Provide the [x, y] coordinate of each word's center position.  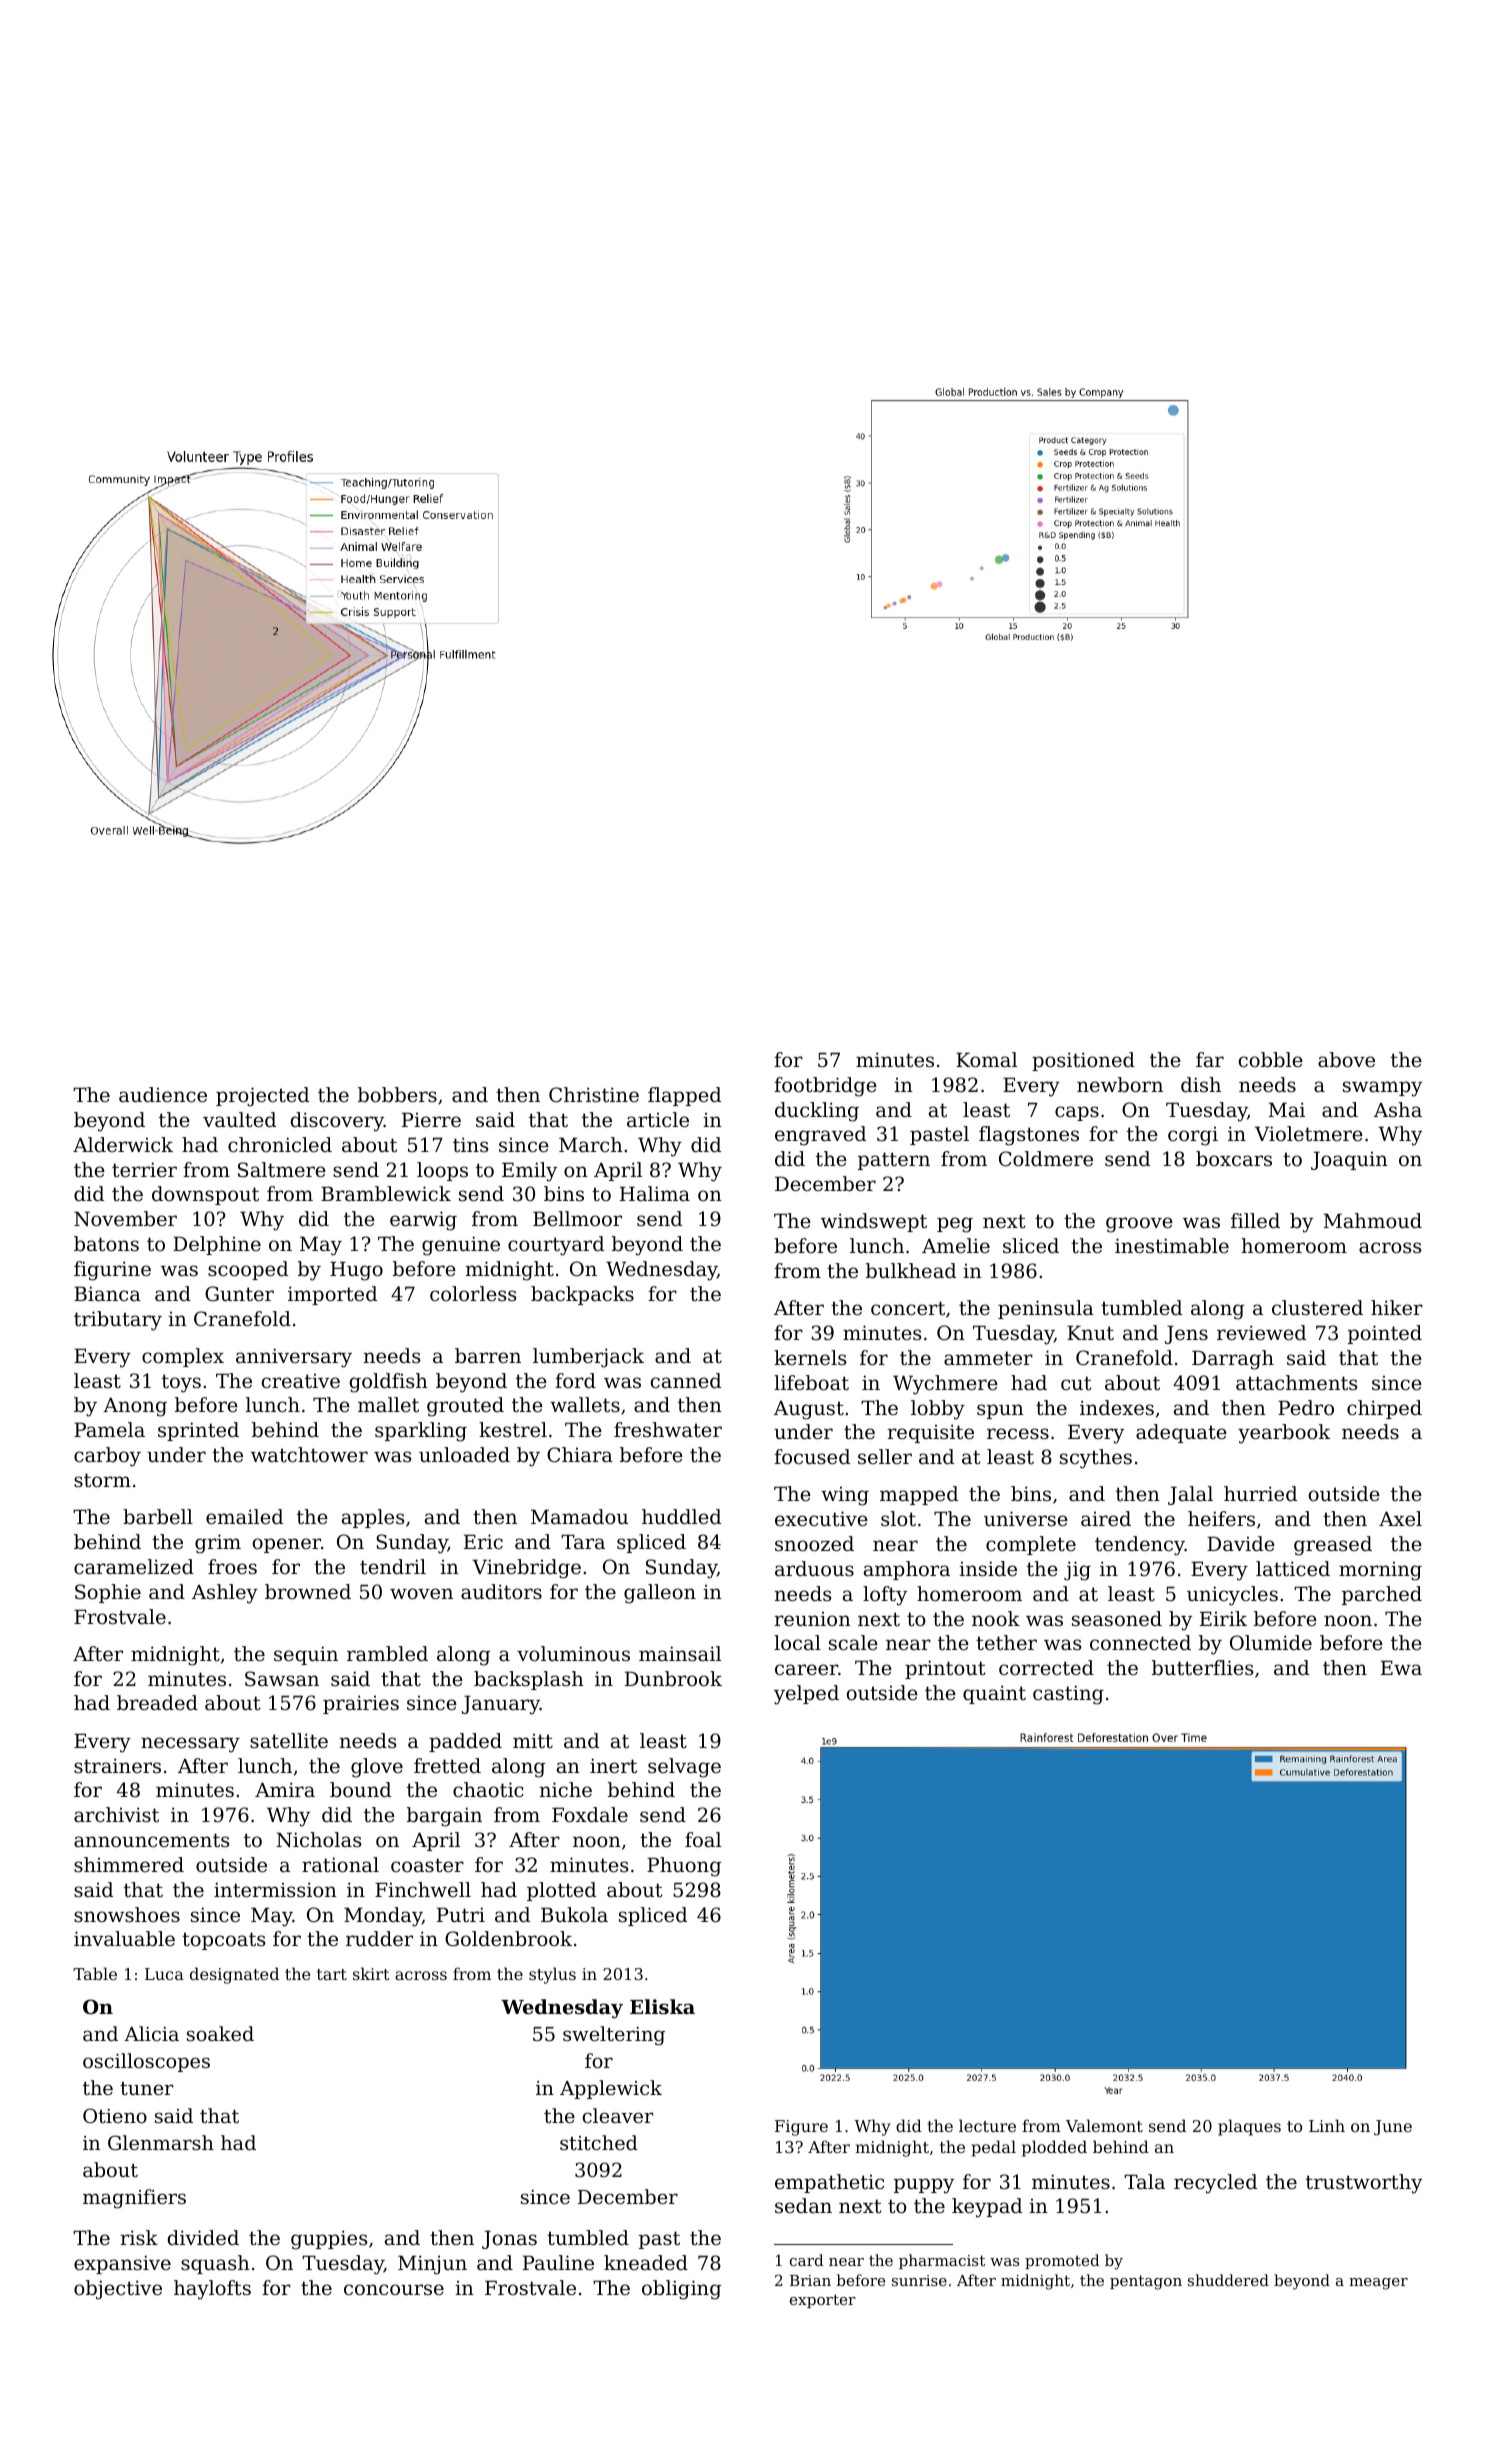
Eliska [662, 2007]
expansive [122, 2264]
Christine [594, 1095]
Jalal [1190, 1495]
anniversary [294, 1358]
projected [262, 1097]
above [1346, 1060]
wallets [585, 1405]
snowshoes [127, 1915]
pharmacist [942, 2261]
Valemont [1104, 2125]
